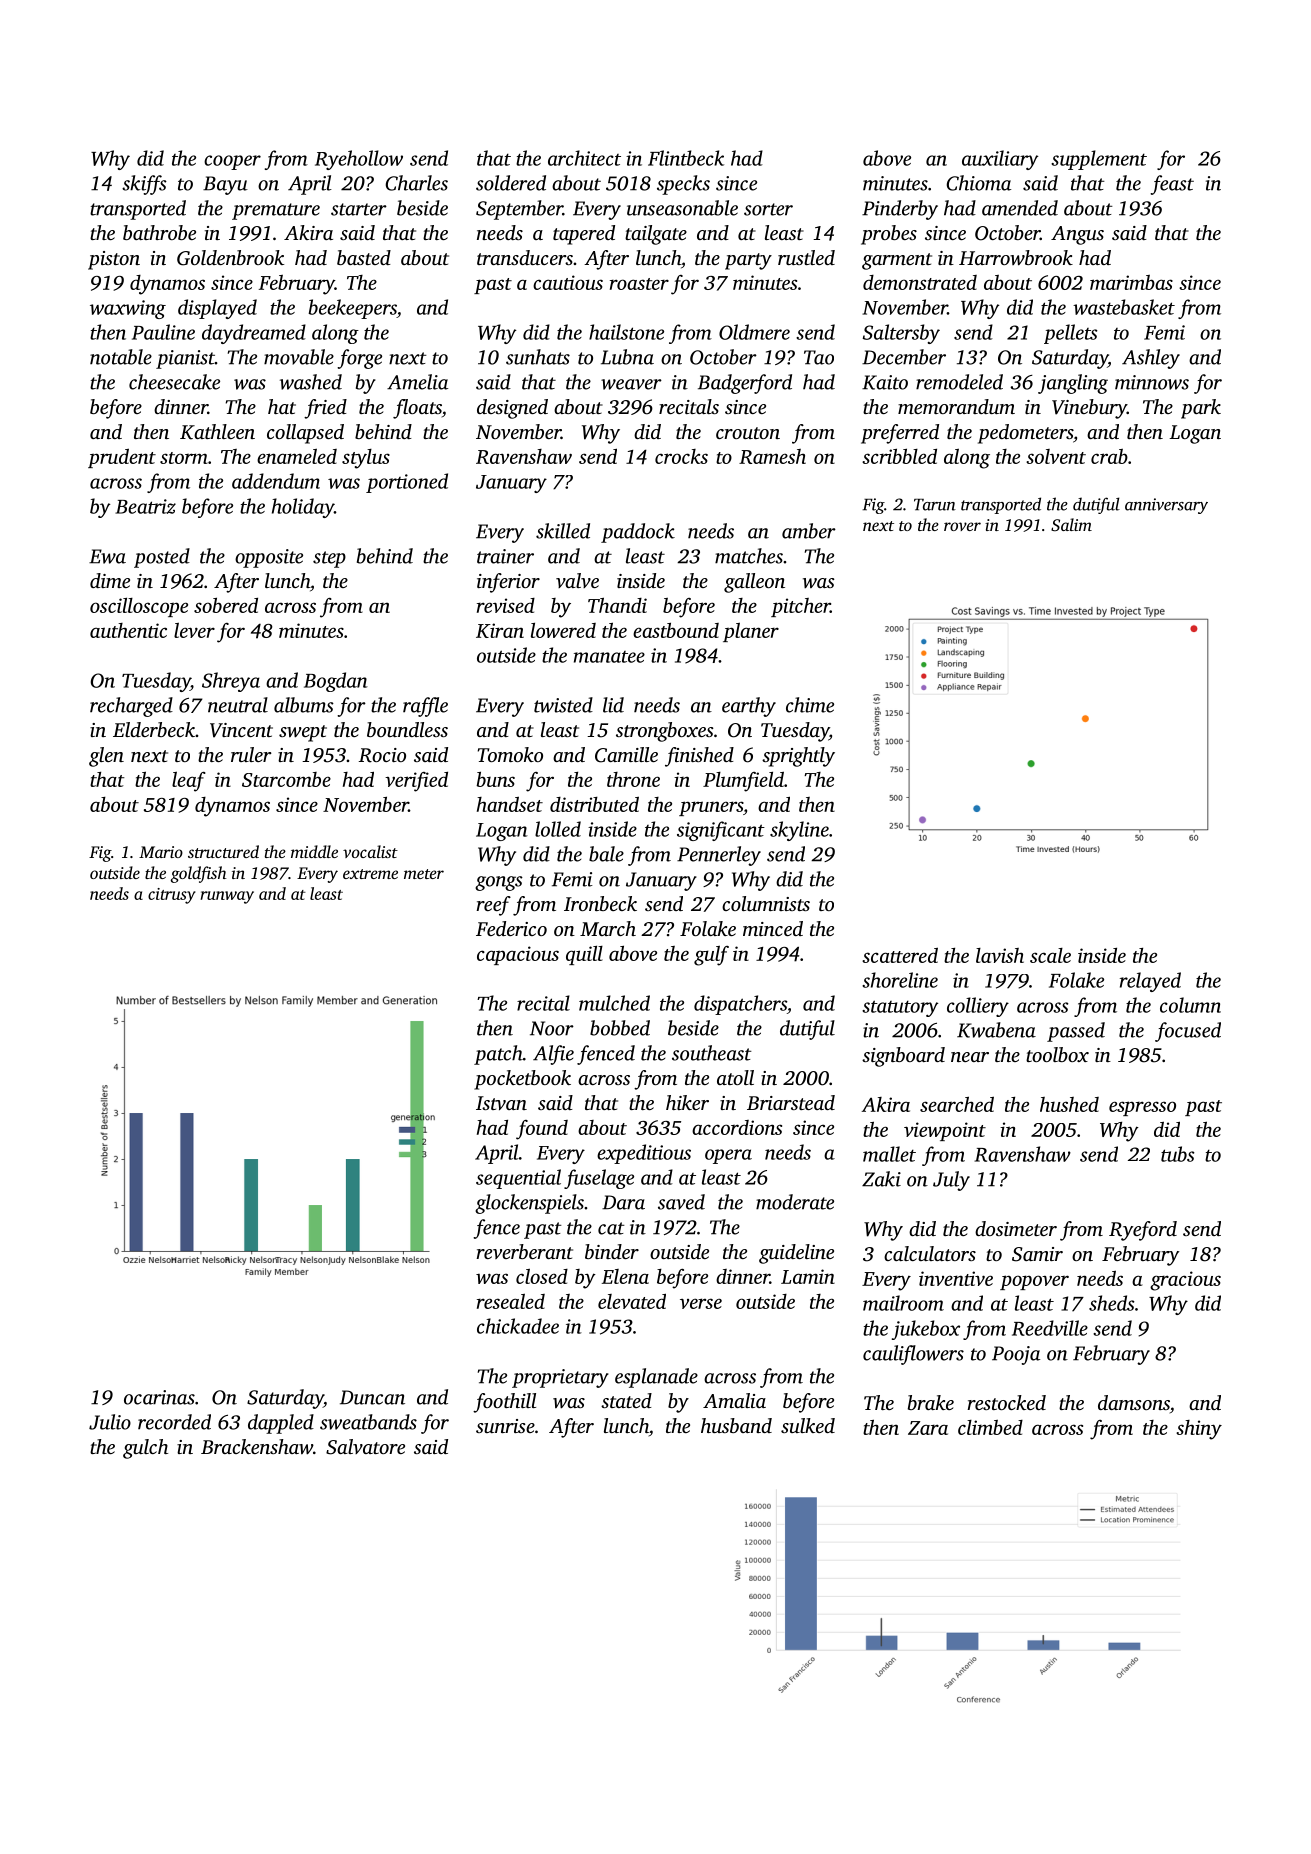  Describe the element at coordinates (501, 1103) in the image. I see `Istvan` at that location.
